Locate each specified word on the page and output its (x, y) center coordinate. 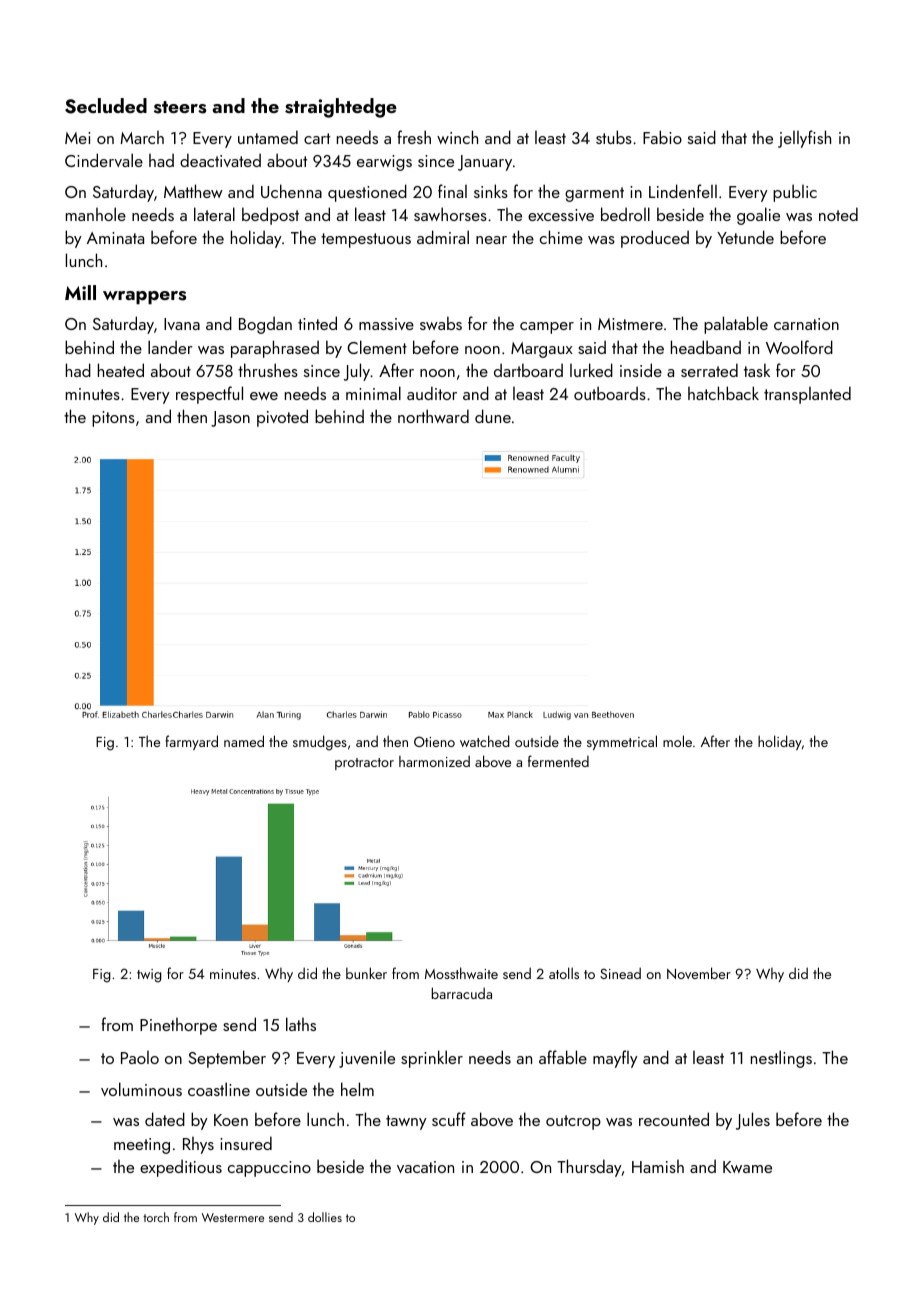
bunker (366, 973)
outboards (610, 393)
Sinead (620, 973)
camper (547, 328)
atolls (564, 973)
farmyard (191, 742)
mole (677, 741)
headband (706, 347)
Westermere (233, 1217)
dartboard (528, 370)
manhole (96, 214)
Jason (230, 419)
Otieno (434, 741)
